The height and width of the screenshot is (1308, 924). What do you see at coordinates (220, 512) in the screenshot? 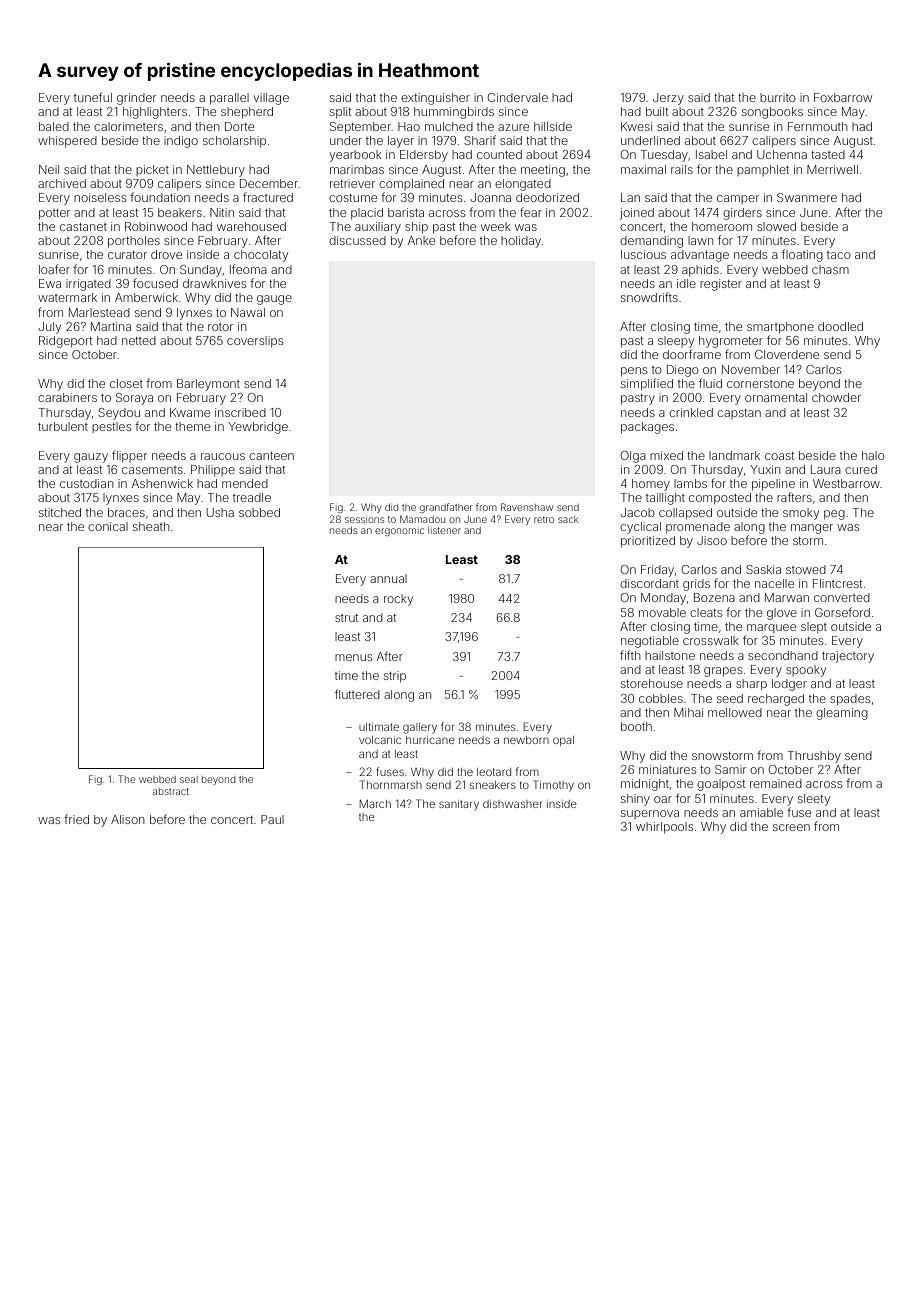
I see `Usha` at bounding box center [220, 512].
